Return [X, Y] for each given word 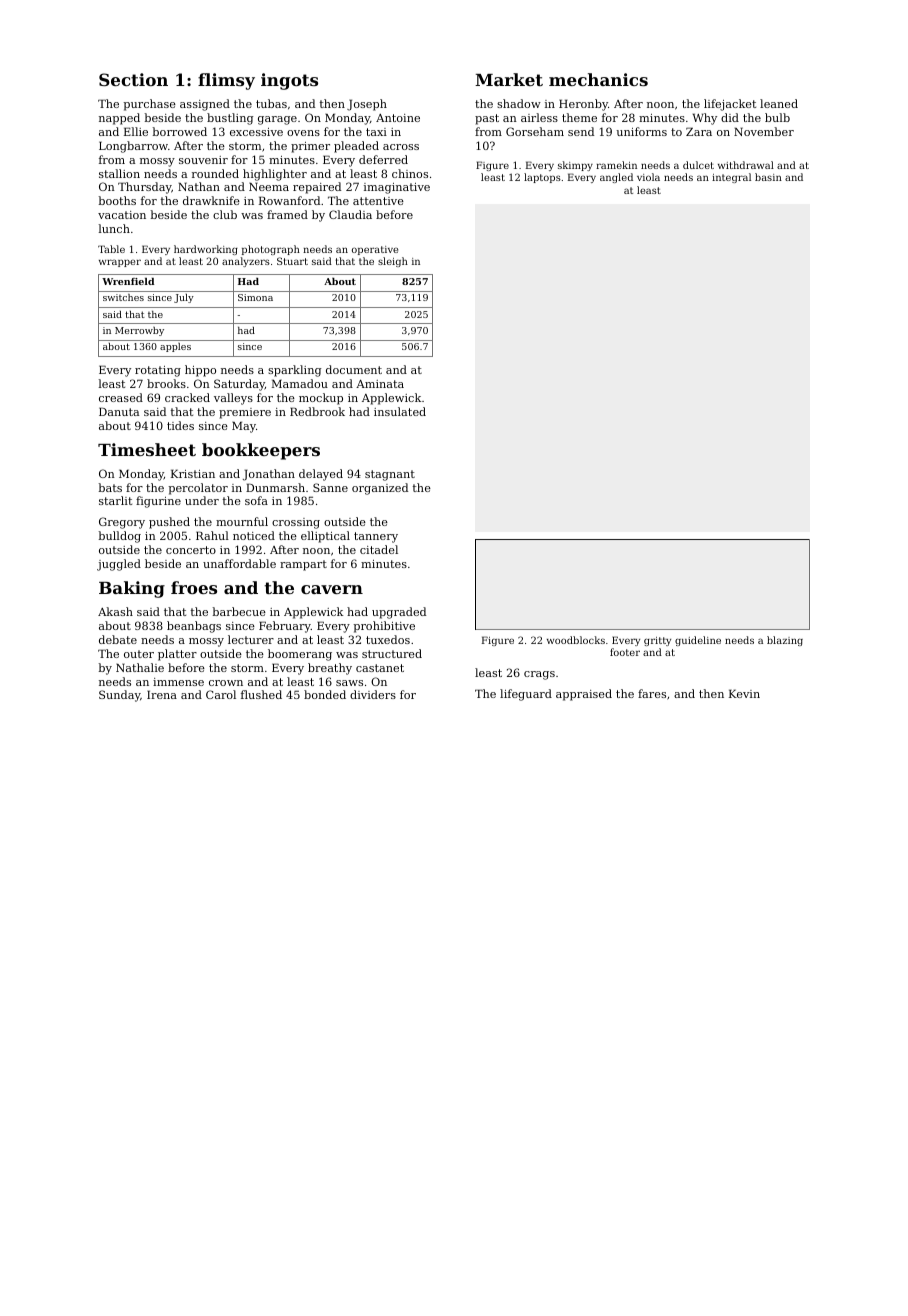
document [354, 369]
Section [133, 79]
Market [509, 79]
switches [123, 297]
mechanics [598, 79]
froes [194, 587]
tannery [376, 537]
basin [768, 177]
